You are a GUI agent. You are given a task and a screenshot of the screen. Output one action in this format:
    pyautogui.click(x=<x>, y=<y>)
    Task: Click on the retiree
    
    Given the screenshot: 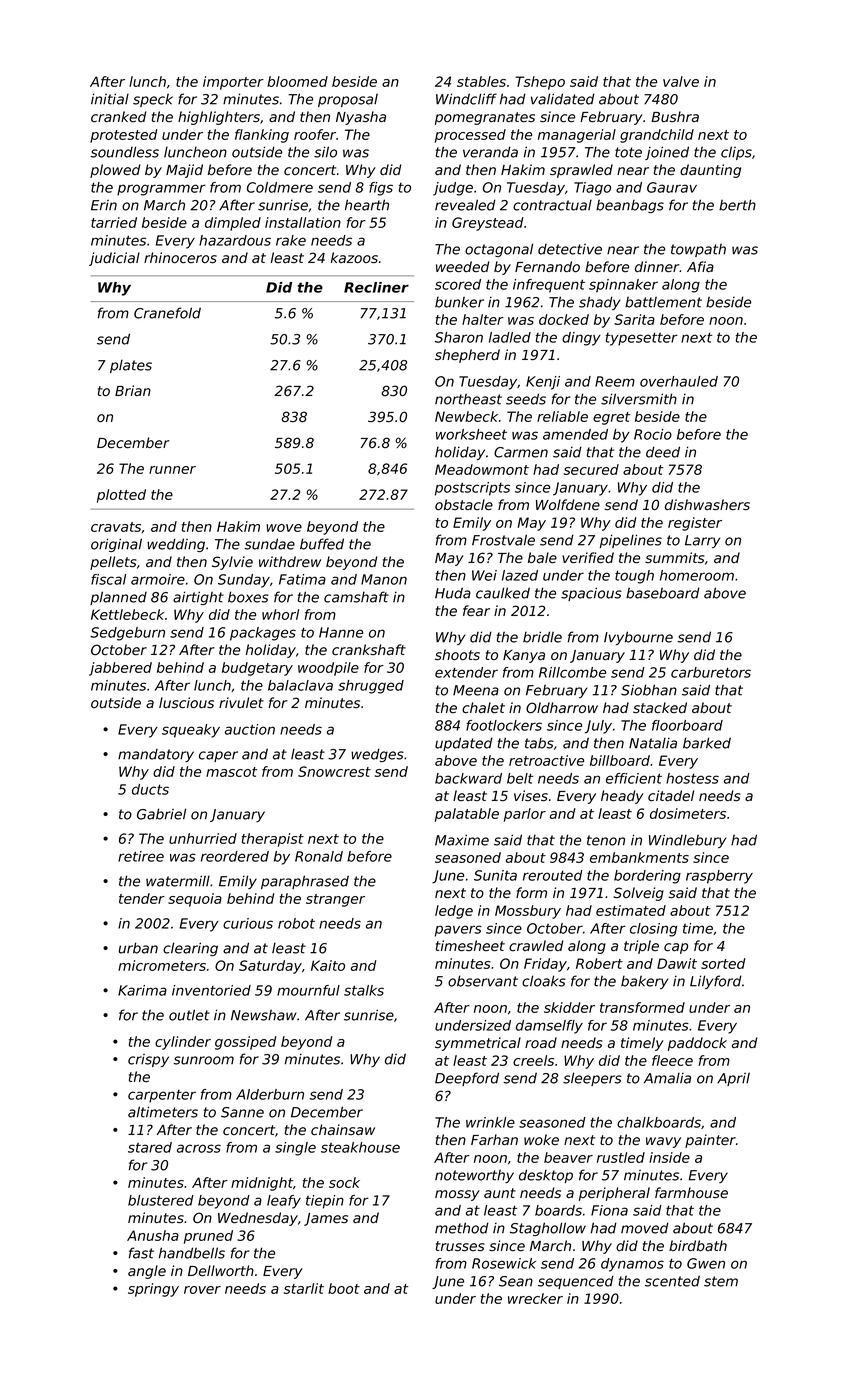 What is the action you would take?
    pyautogui.click(x=141, y=856)
